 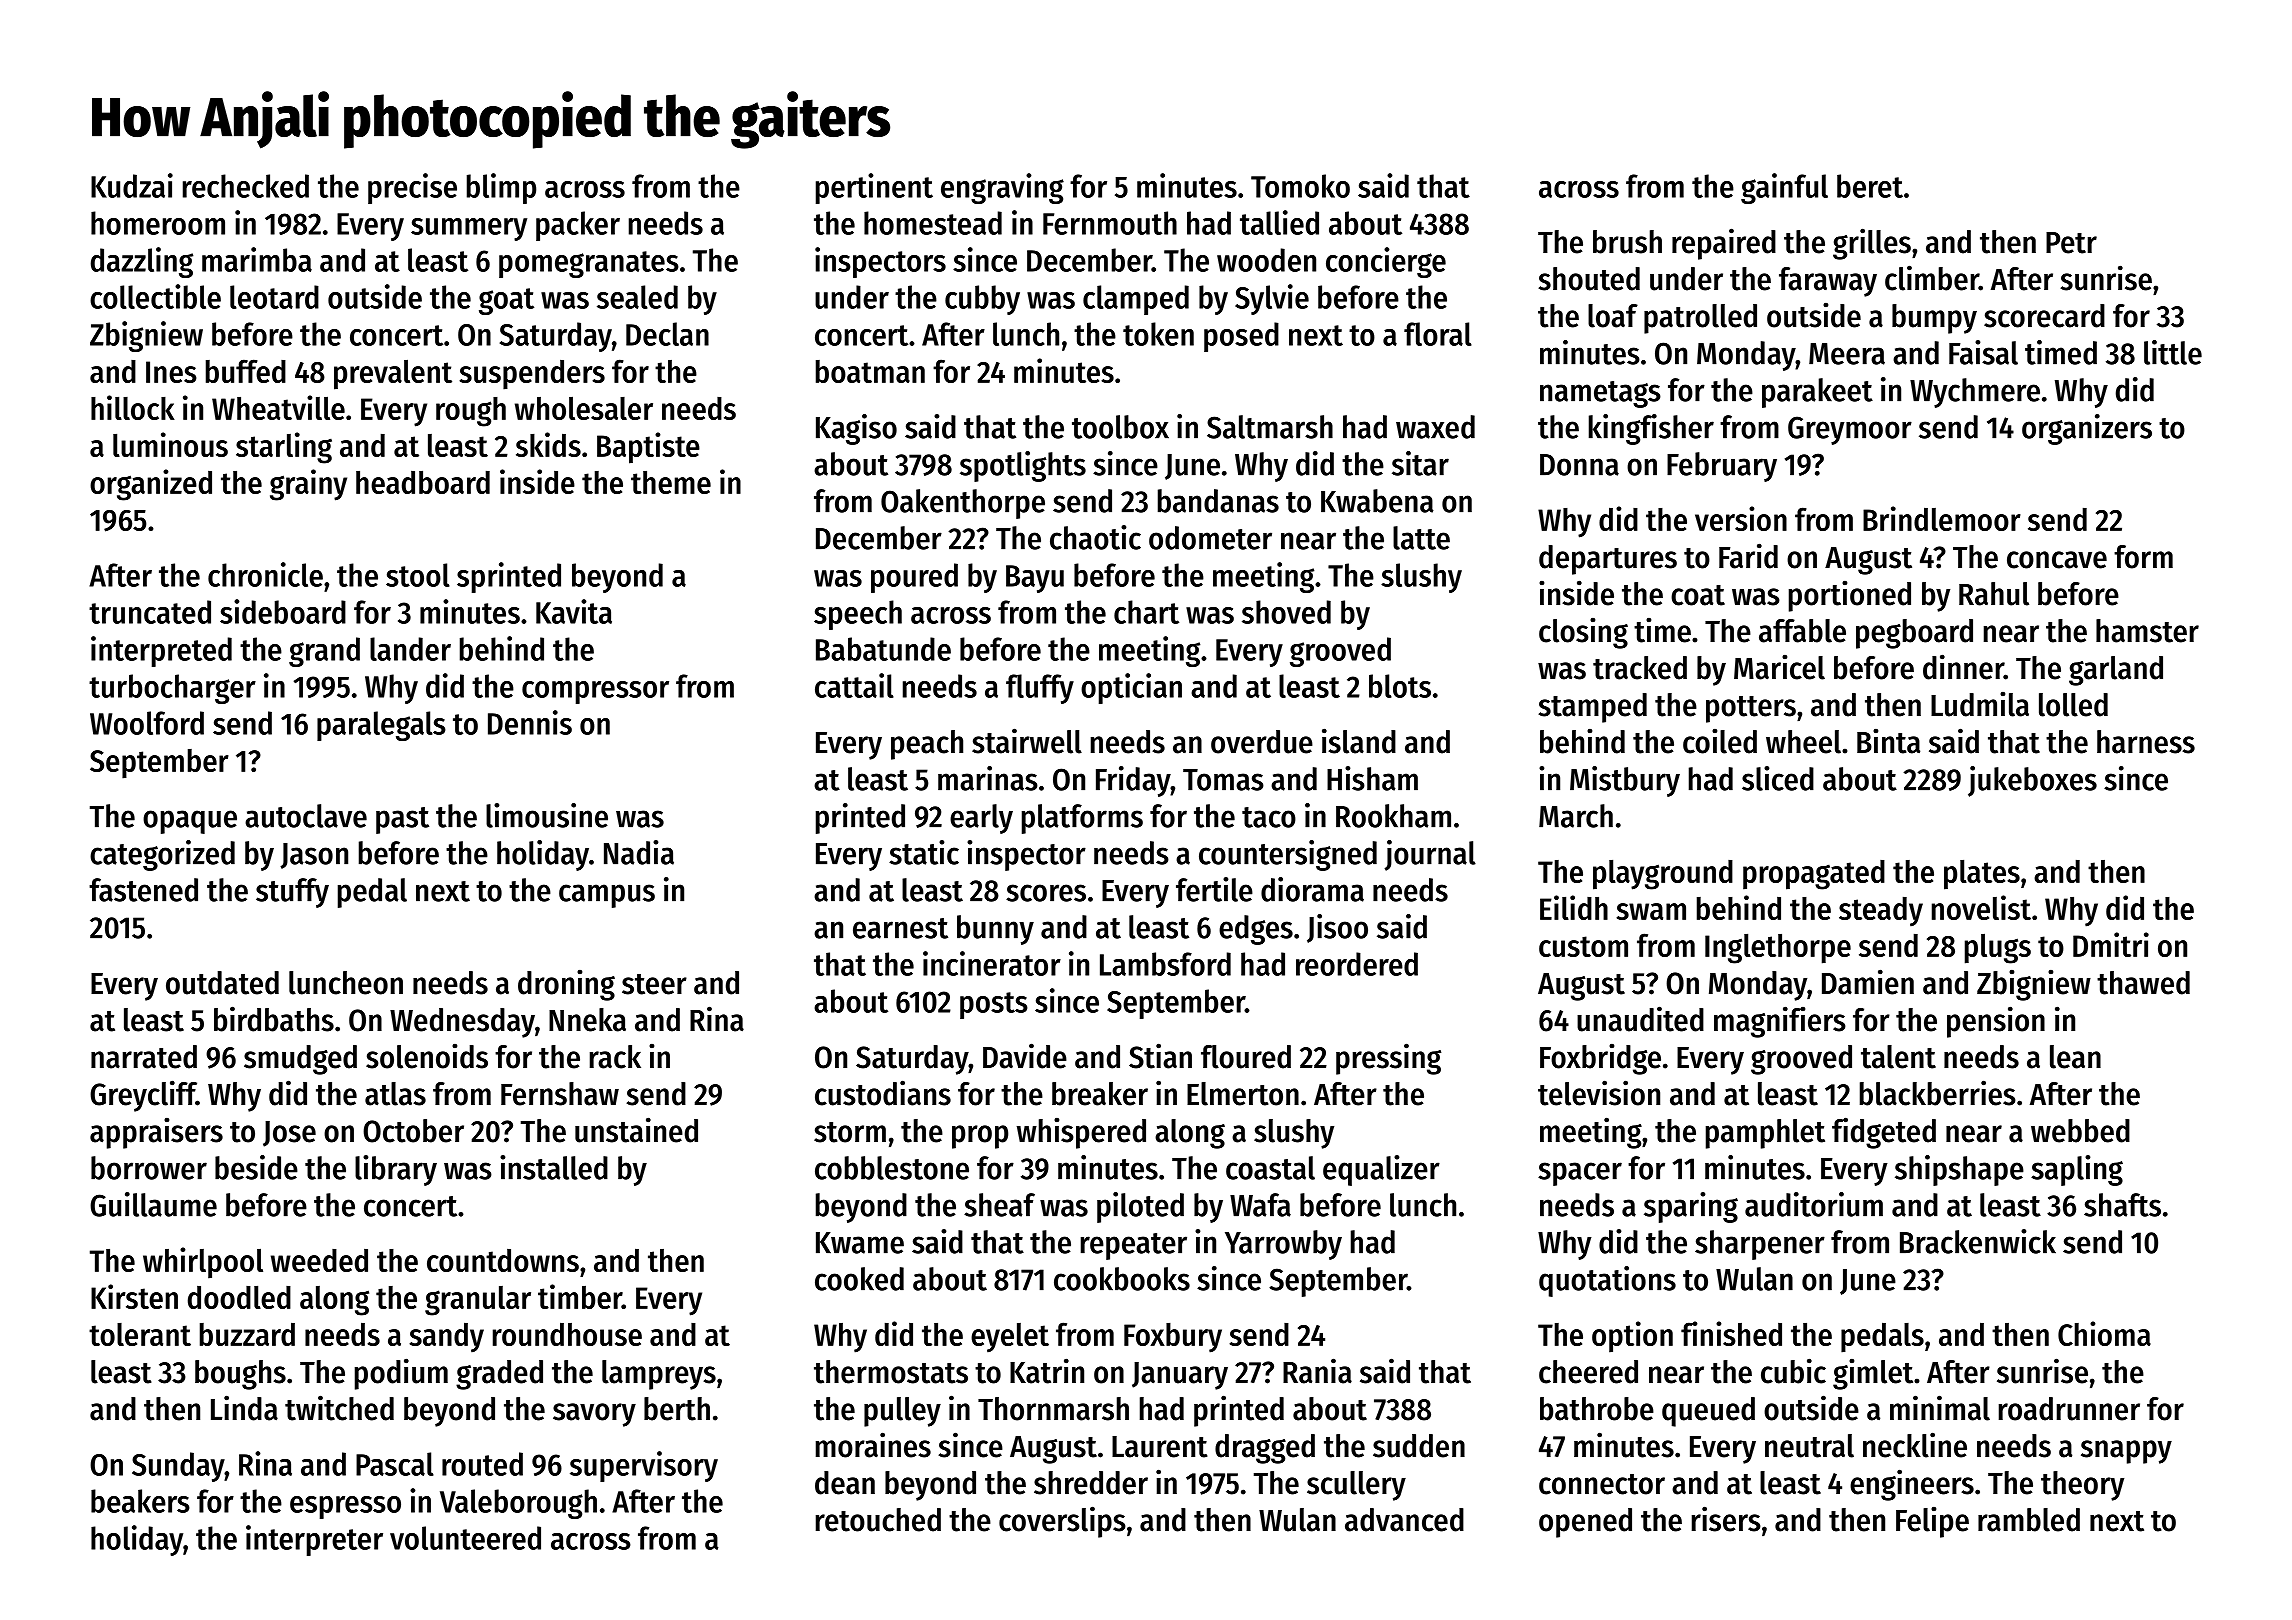 I want to click on supervisory, so click(x=644, y=1466).
